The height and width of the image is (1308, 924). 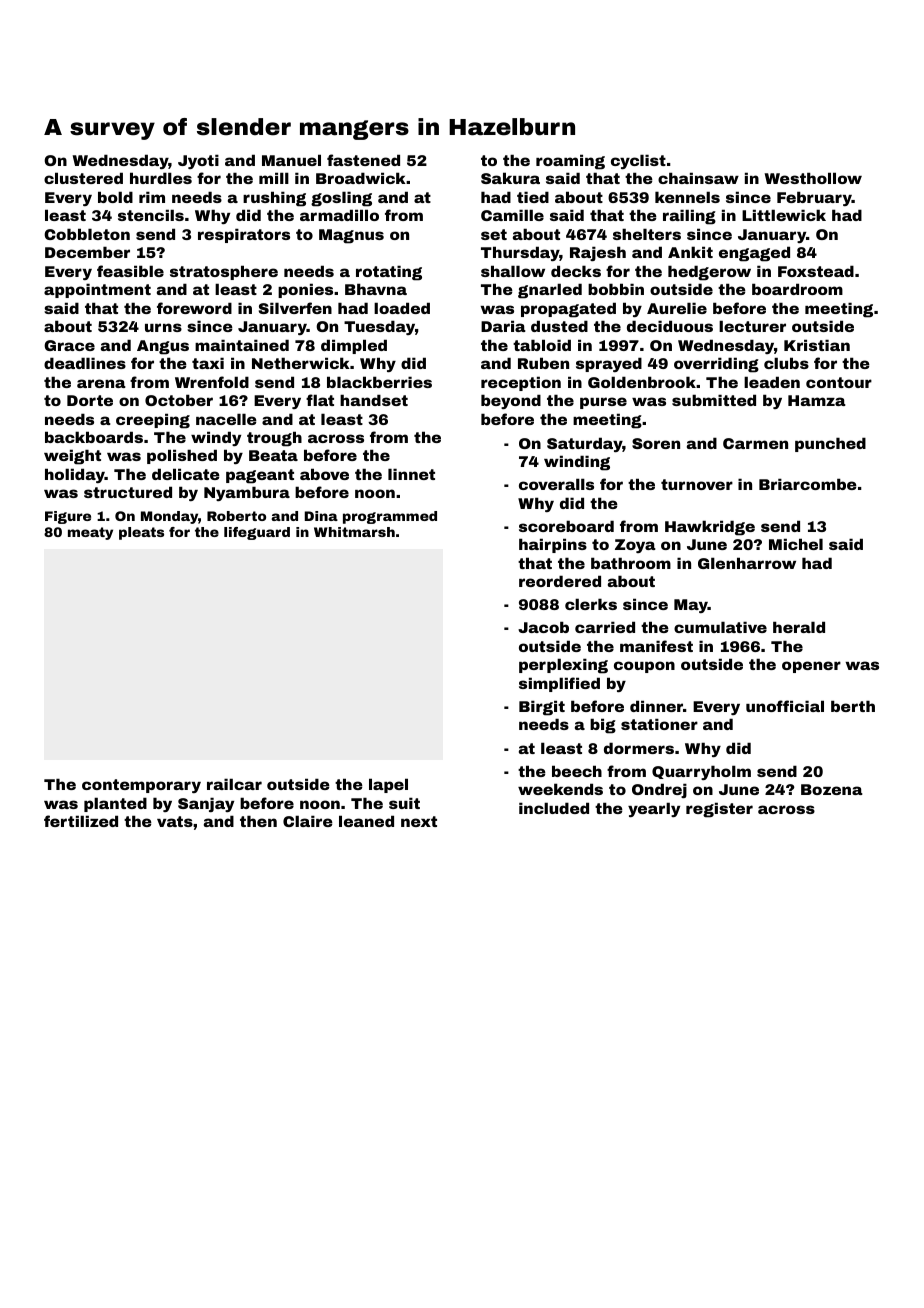 What do you see at coordinates (638, 161) in the image?
I see `cyclist` at bounding box center [638, 161].
